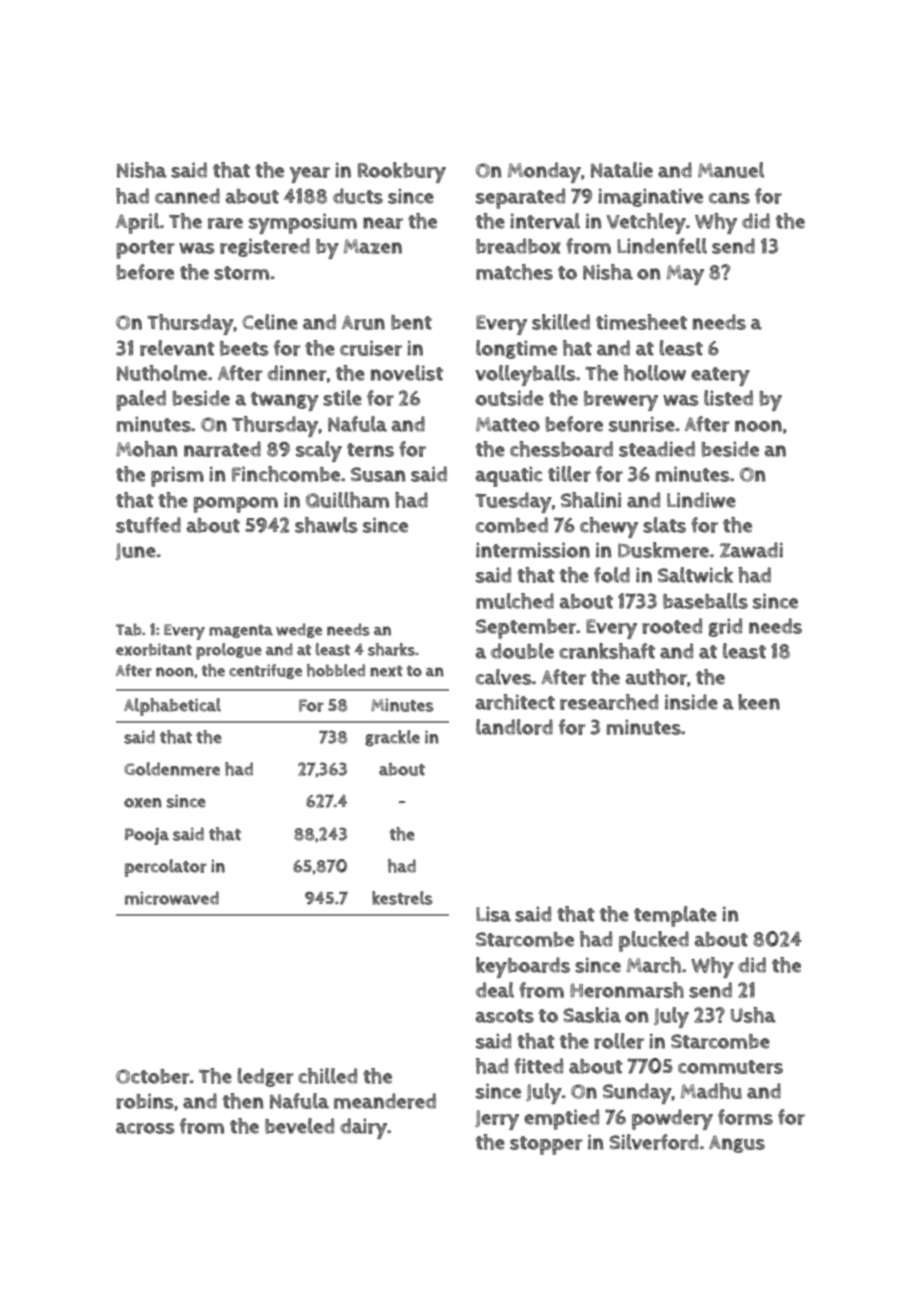 The height and width of the screenshot is (1311, 924). What do you see at coordinates (172, 769) in the screenshot?
I see `Goldenmere` at bounding box center [172, 769].
